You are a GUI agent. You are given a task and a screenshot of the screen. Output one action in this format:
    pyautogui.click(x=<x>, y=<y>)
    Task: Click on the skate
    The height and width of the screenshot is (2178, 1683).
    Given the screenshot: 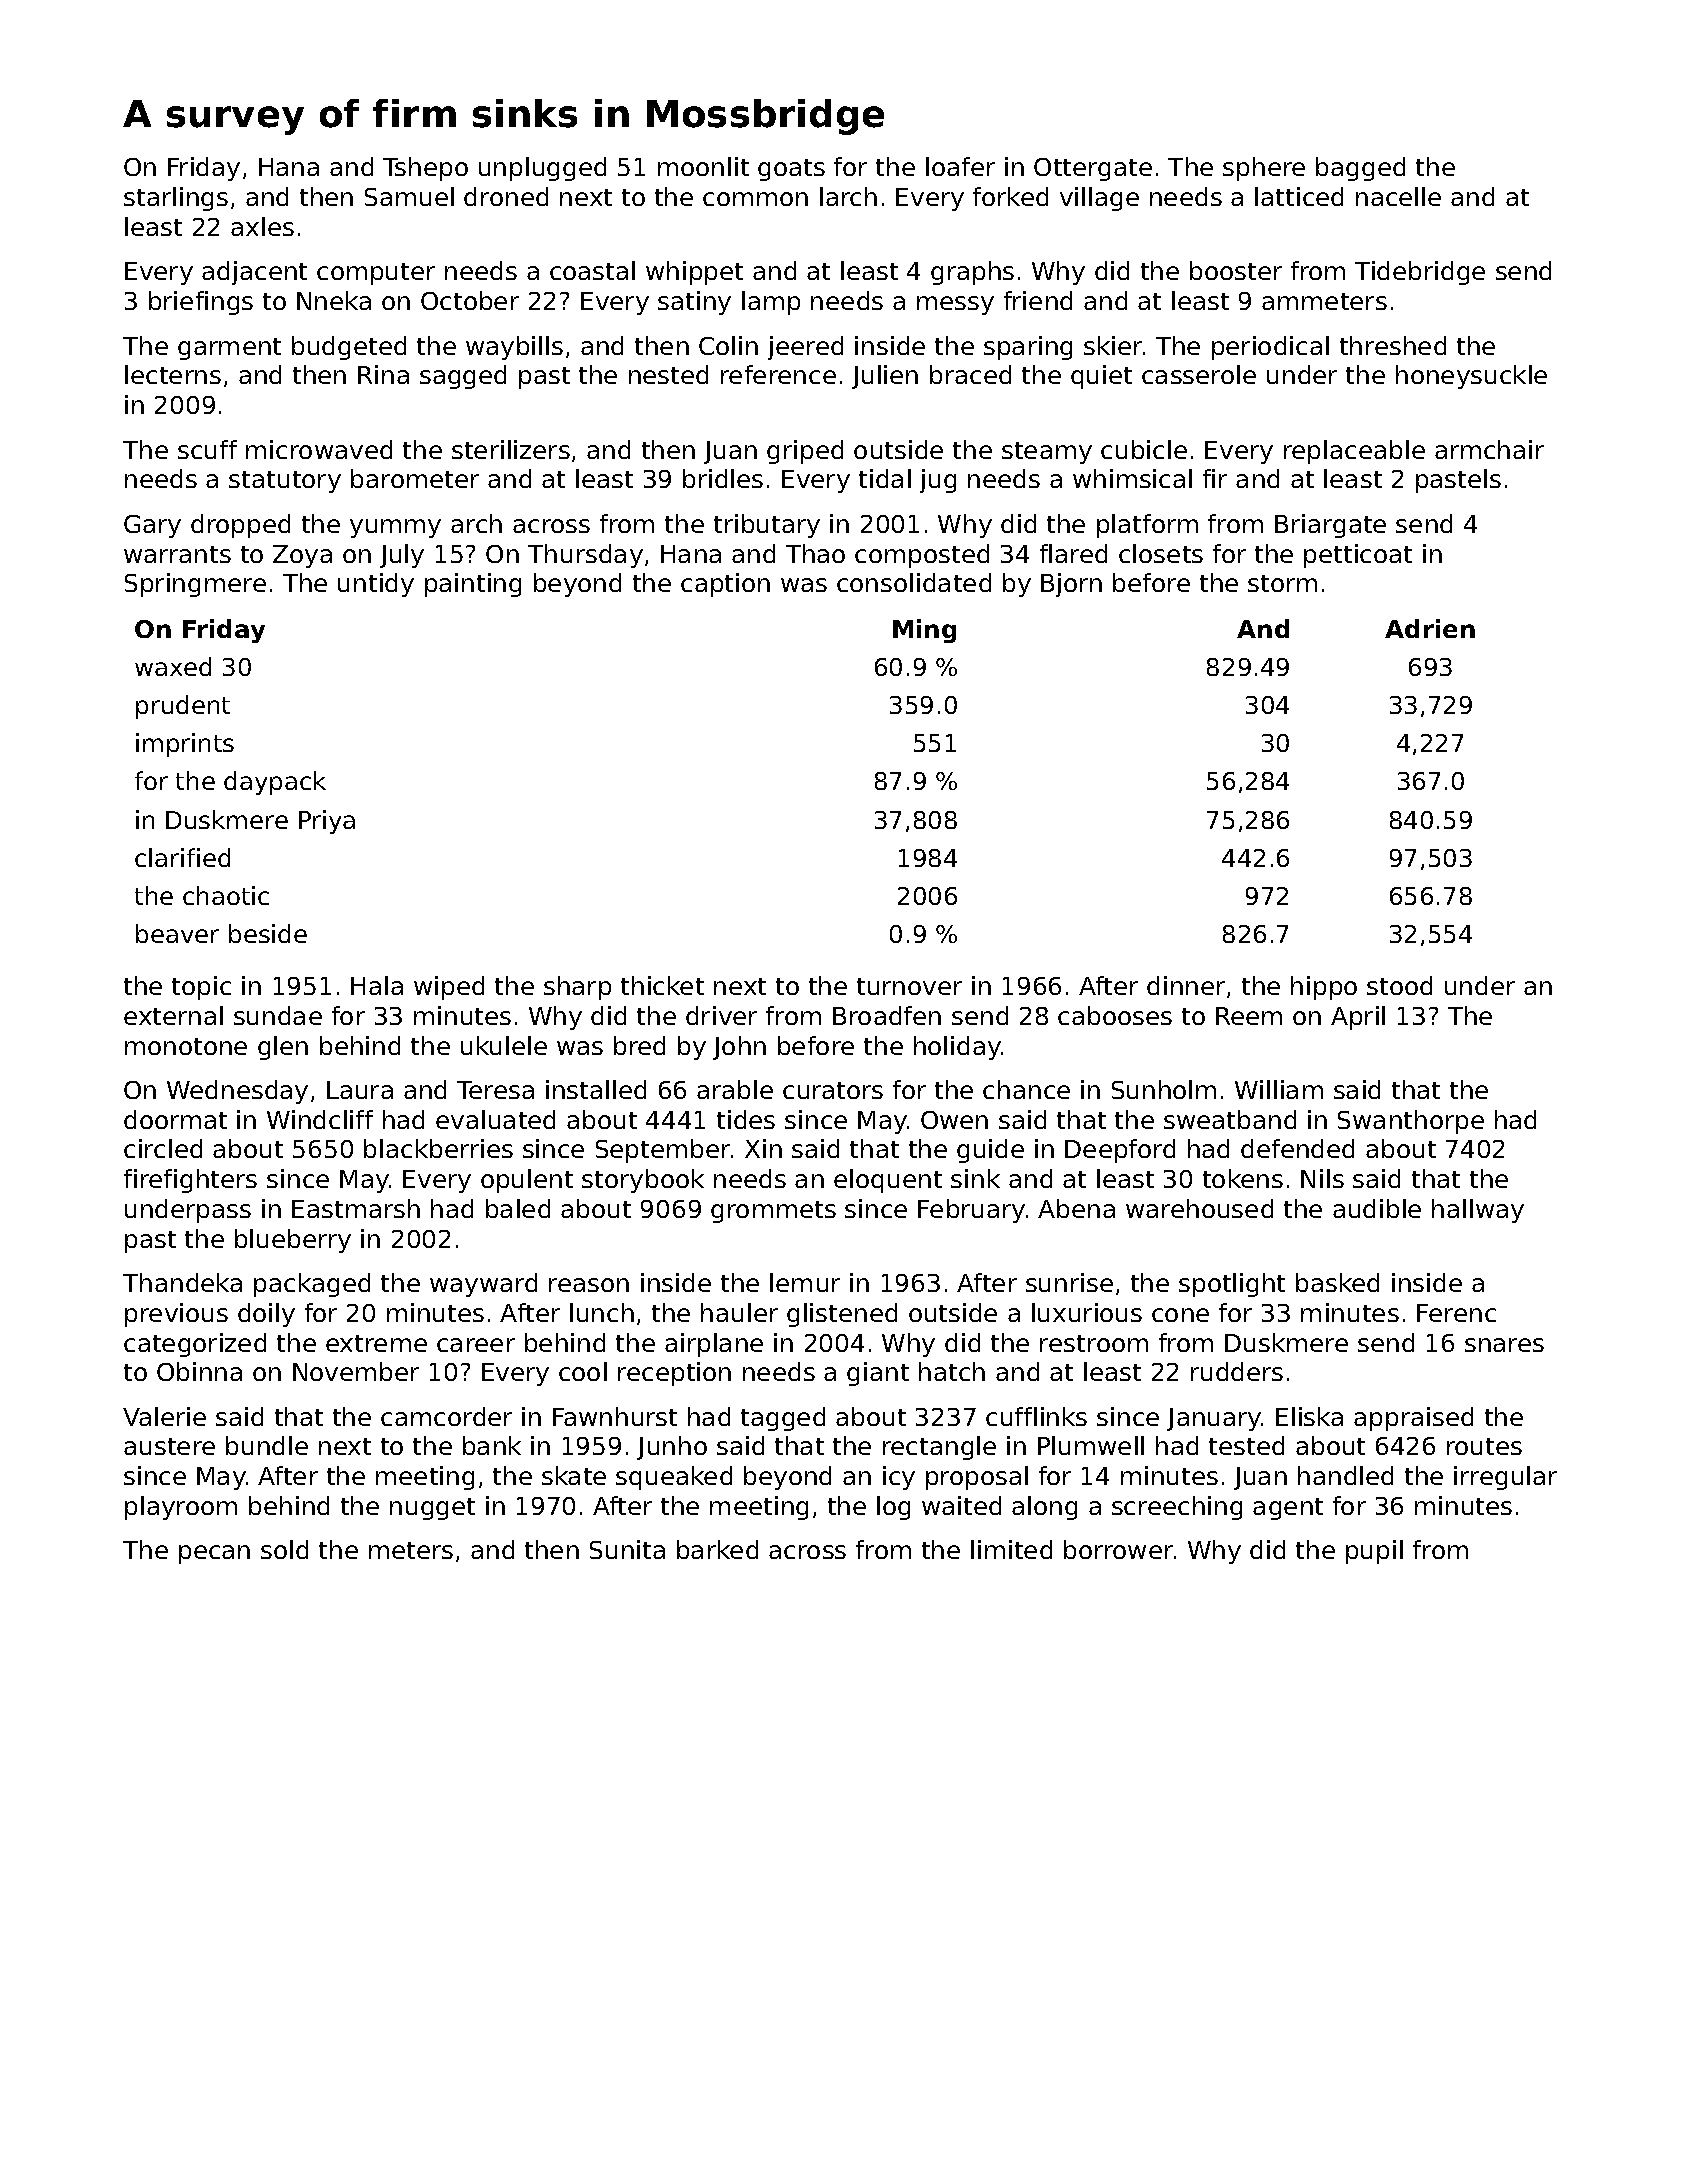 What is the action you would take?
    pyautogui.click(x=574, y=1475)
